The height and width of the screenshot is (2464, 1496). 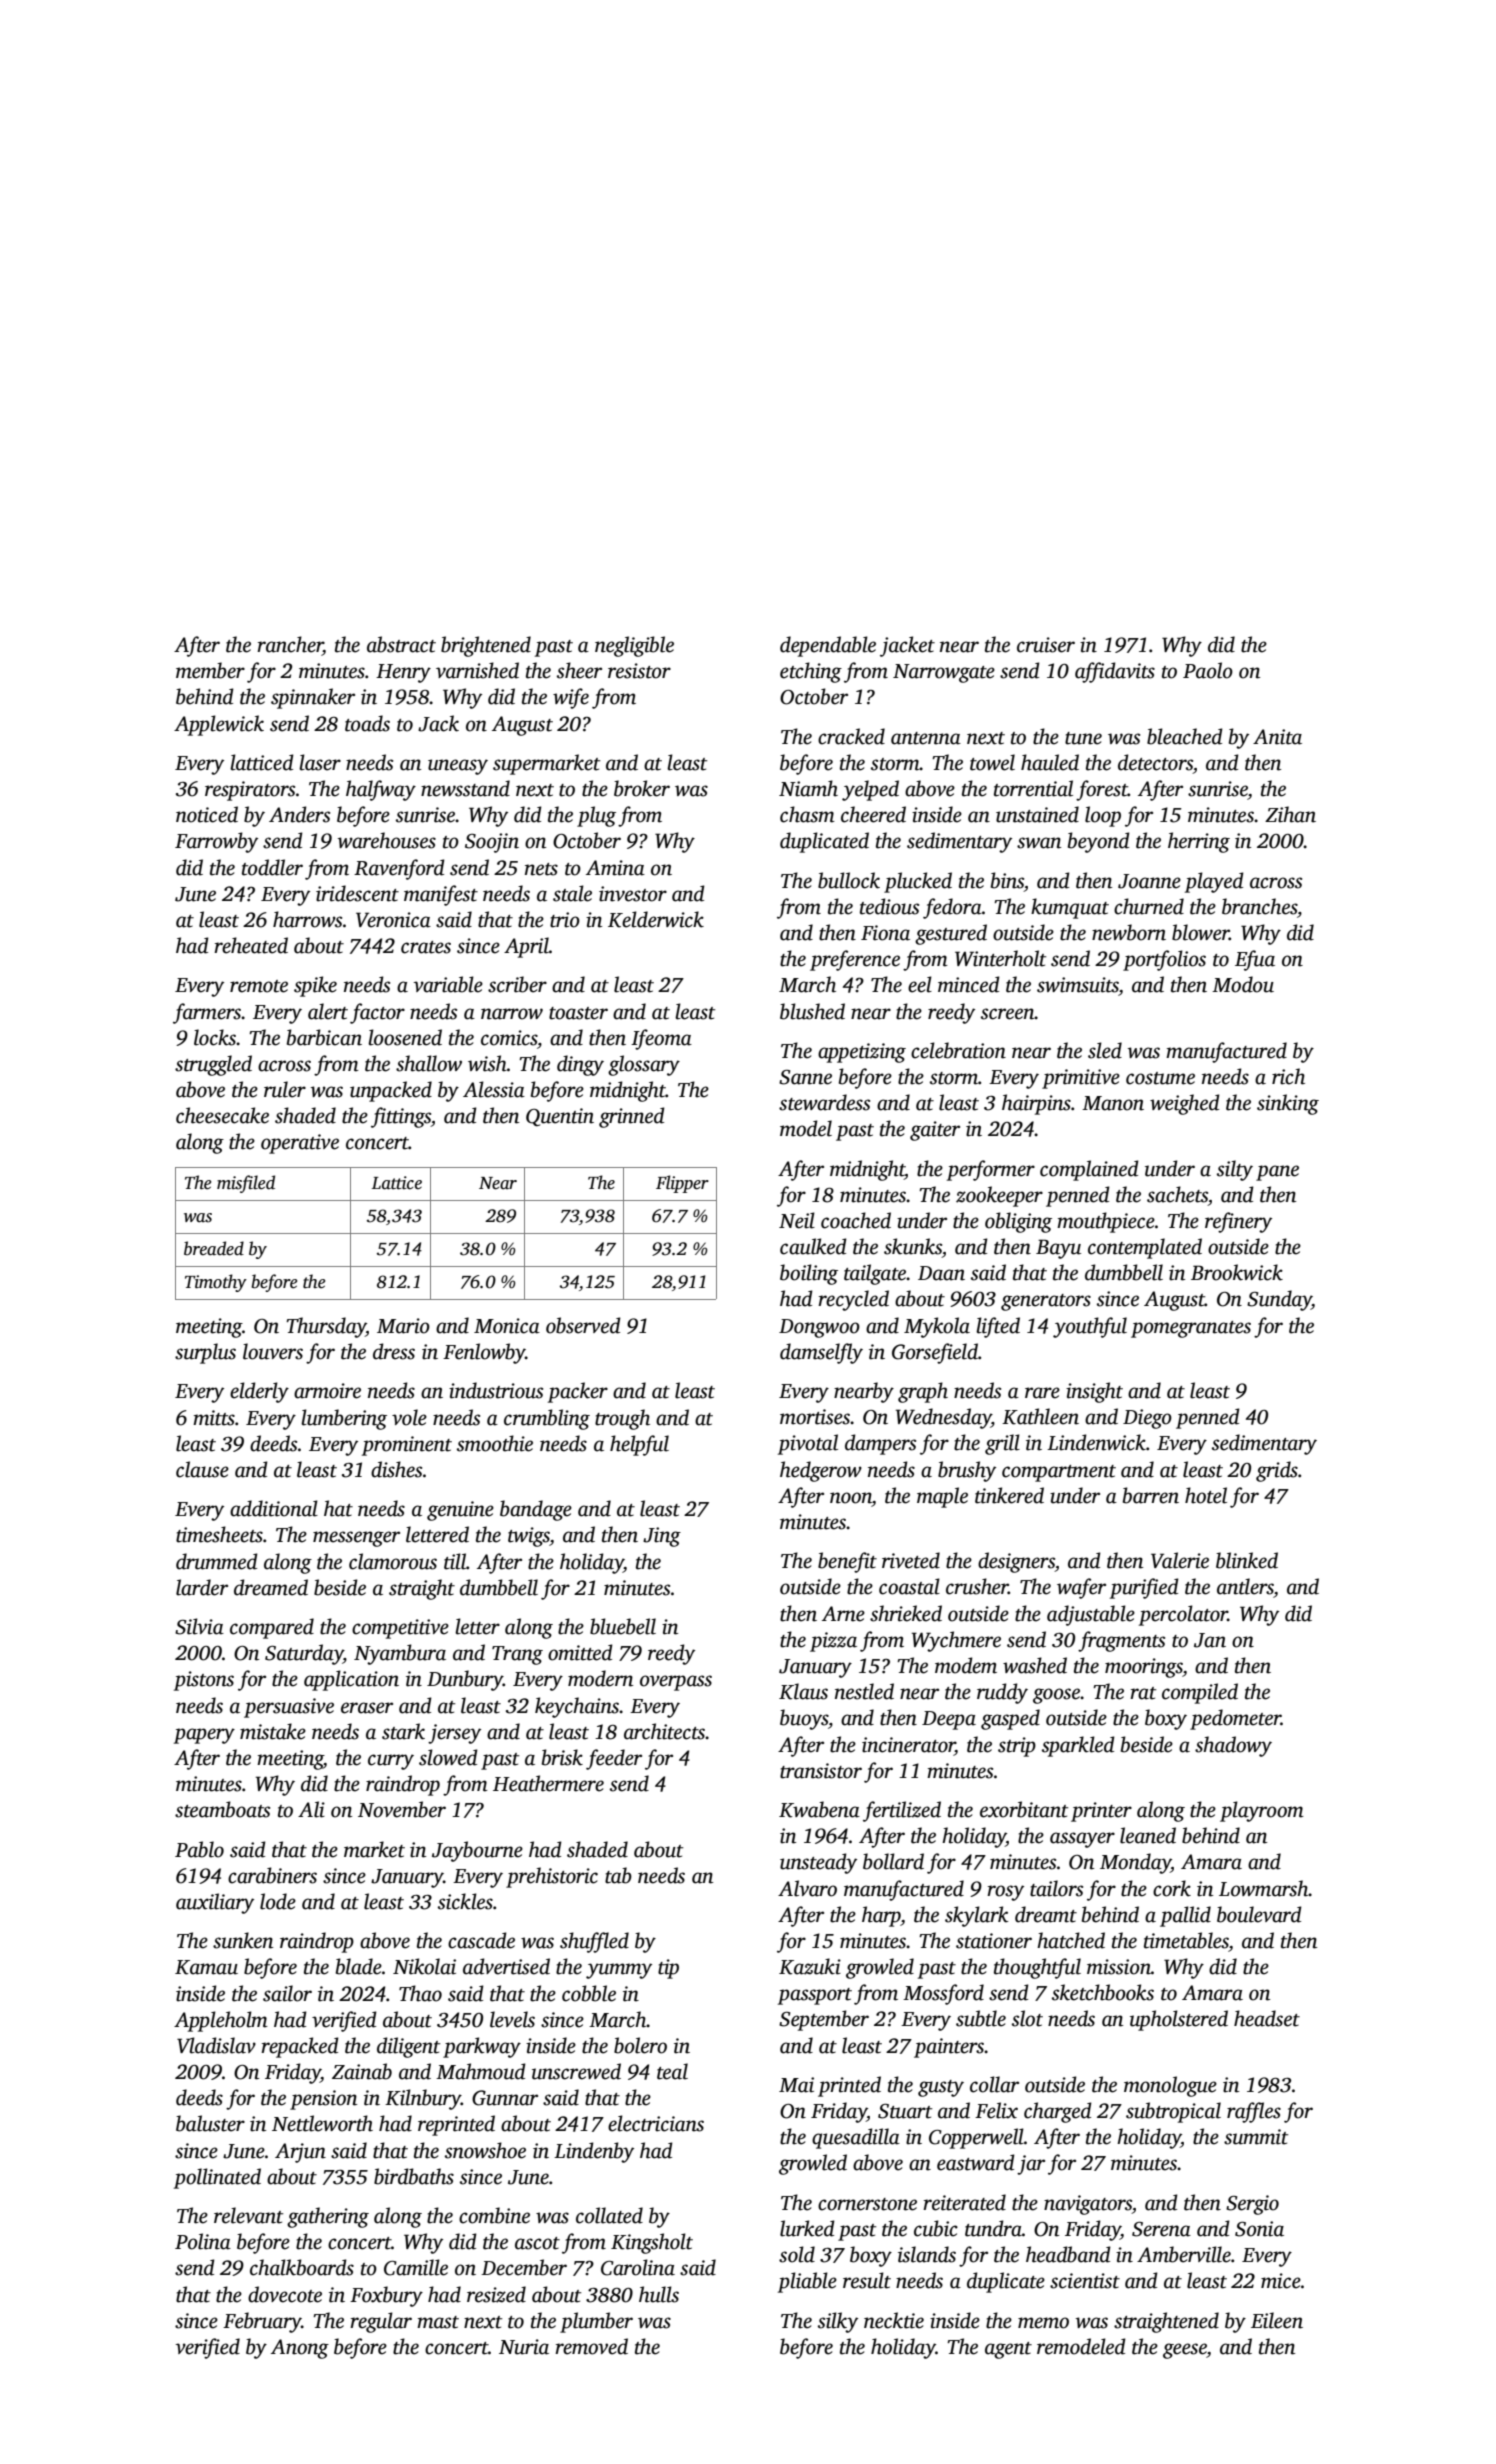 I want to click on harrows, so click(x=307, y=919).
